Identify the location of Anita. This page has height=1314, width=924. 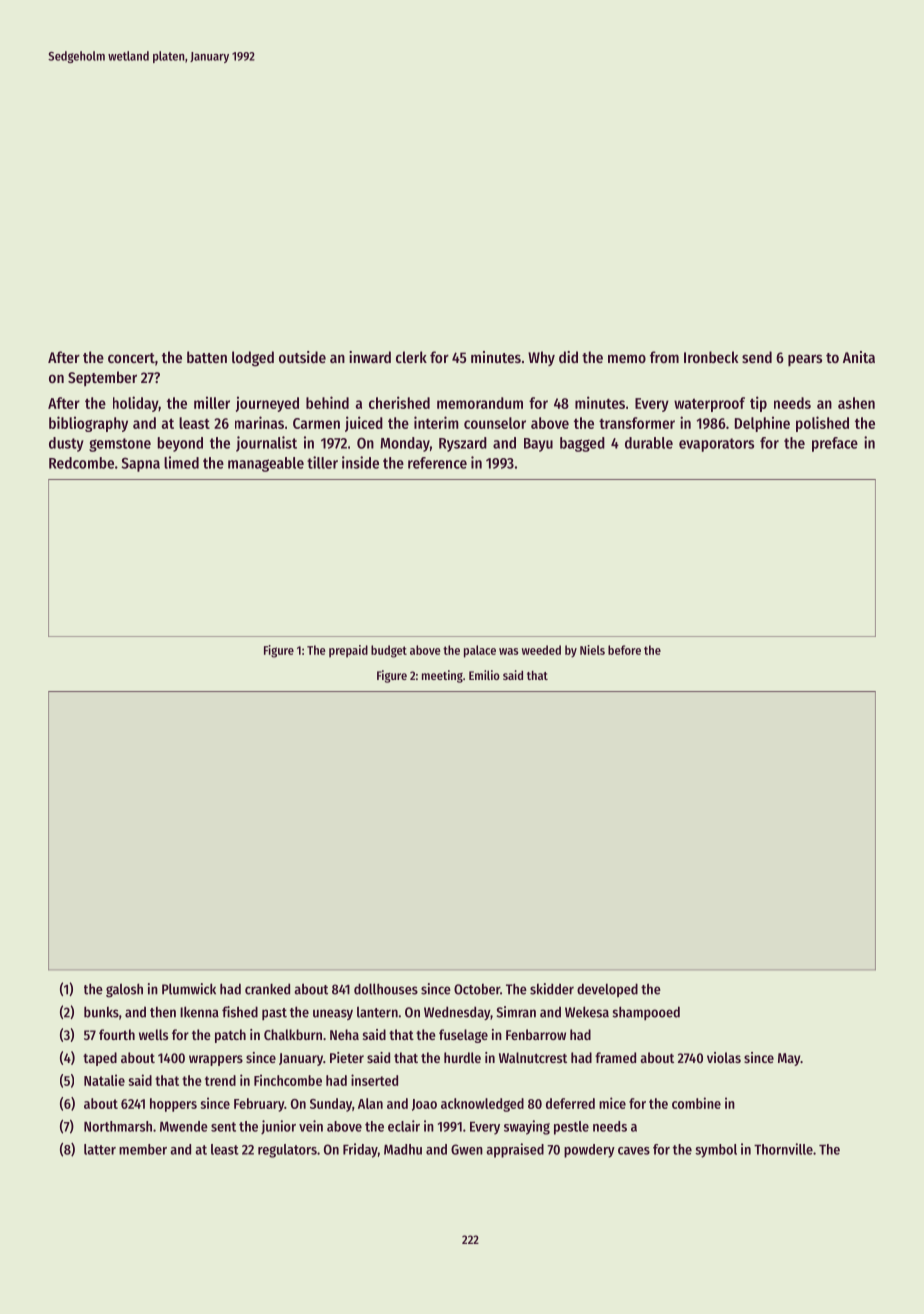
(859, 357).
